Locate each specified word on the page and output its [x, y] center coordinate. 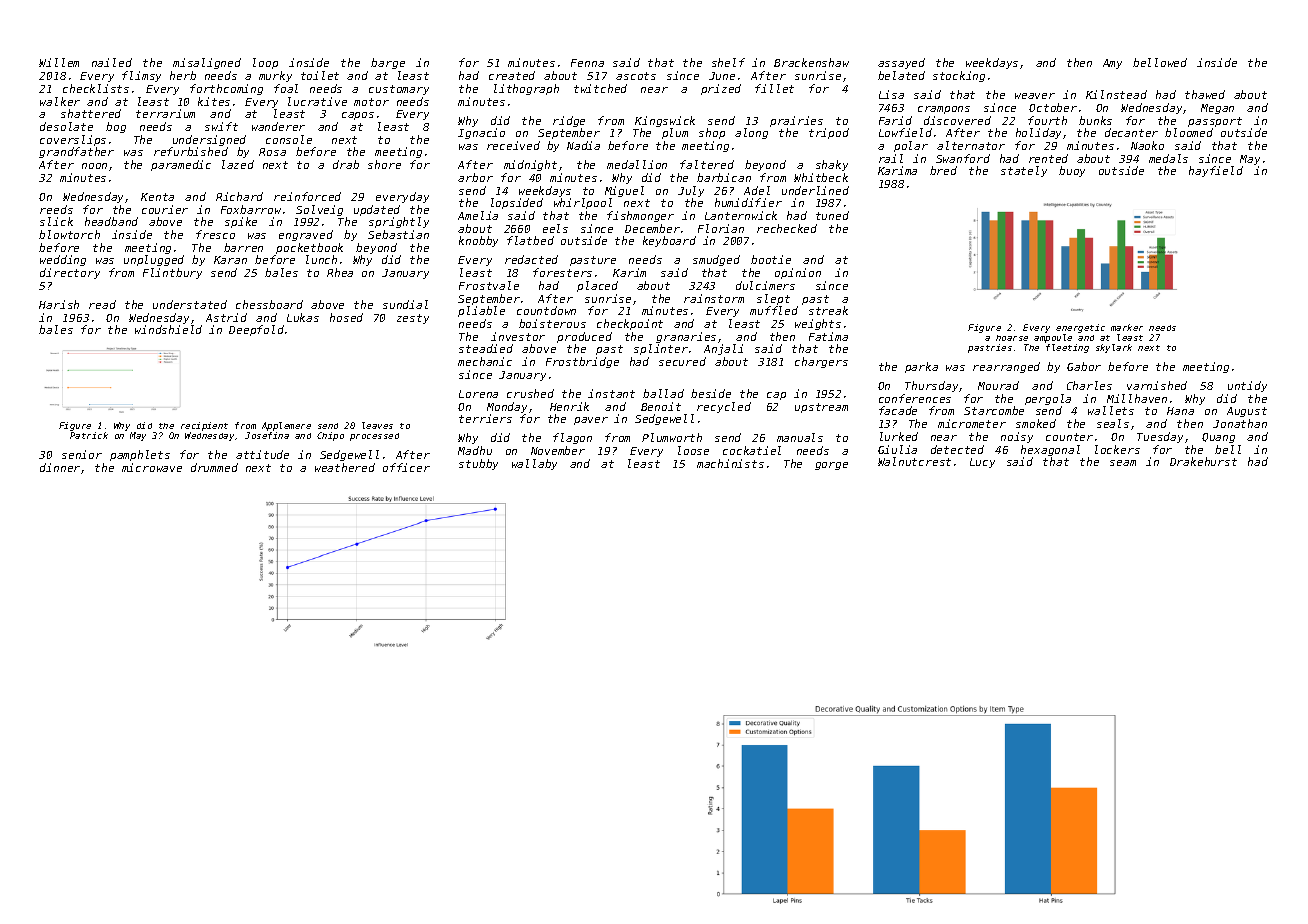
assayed [901, 63]
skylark [1114, 348]
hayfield [1216, 171]
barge [388, 63]
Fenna [587, 63]
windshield [168, 329]
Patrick [89, 435]
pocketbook [309, 248]
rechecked [787, 228]
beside [711, 393]
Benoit [661, 406]
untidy [1247, 386]
